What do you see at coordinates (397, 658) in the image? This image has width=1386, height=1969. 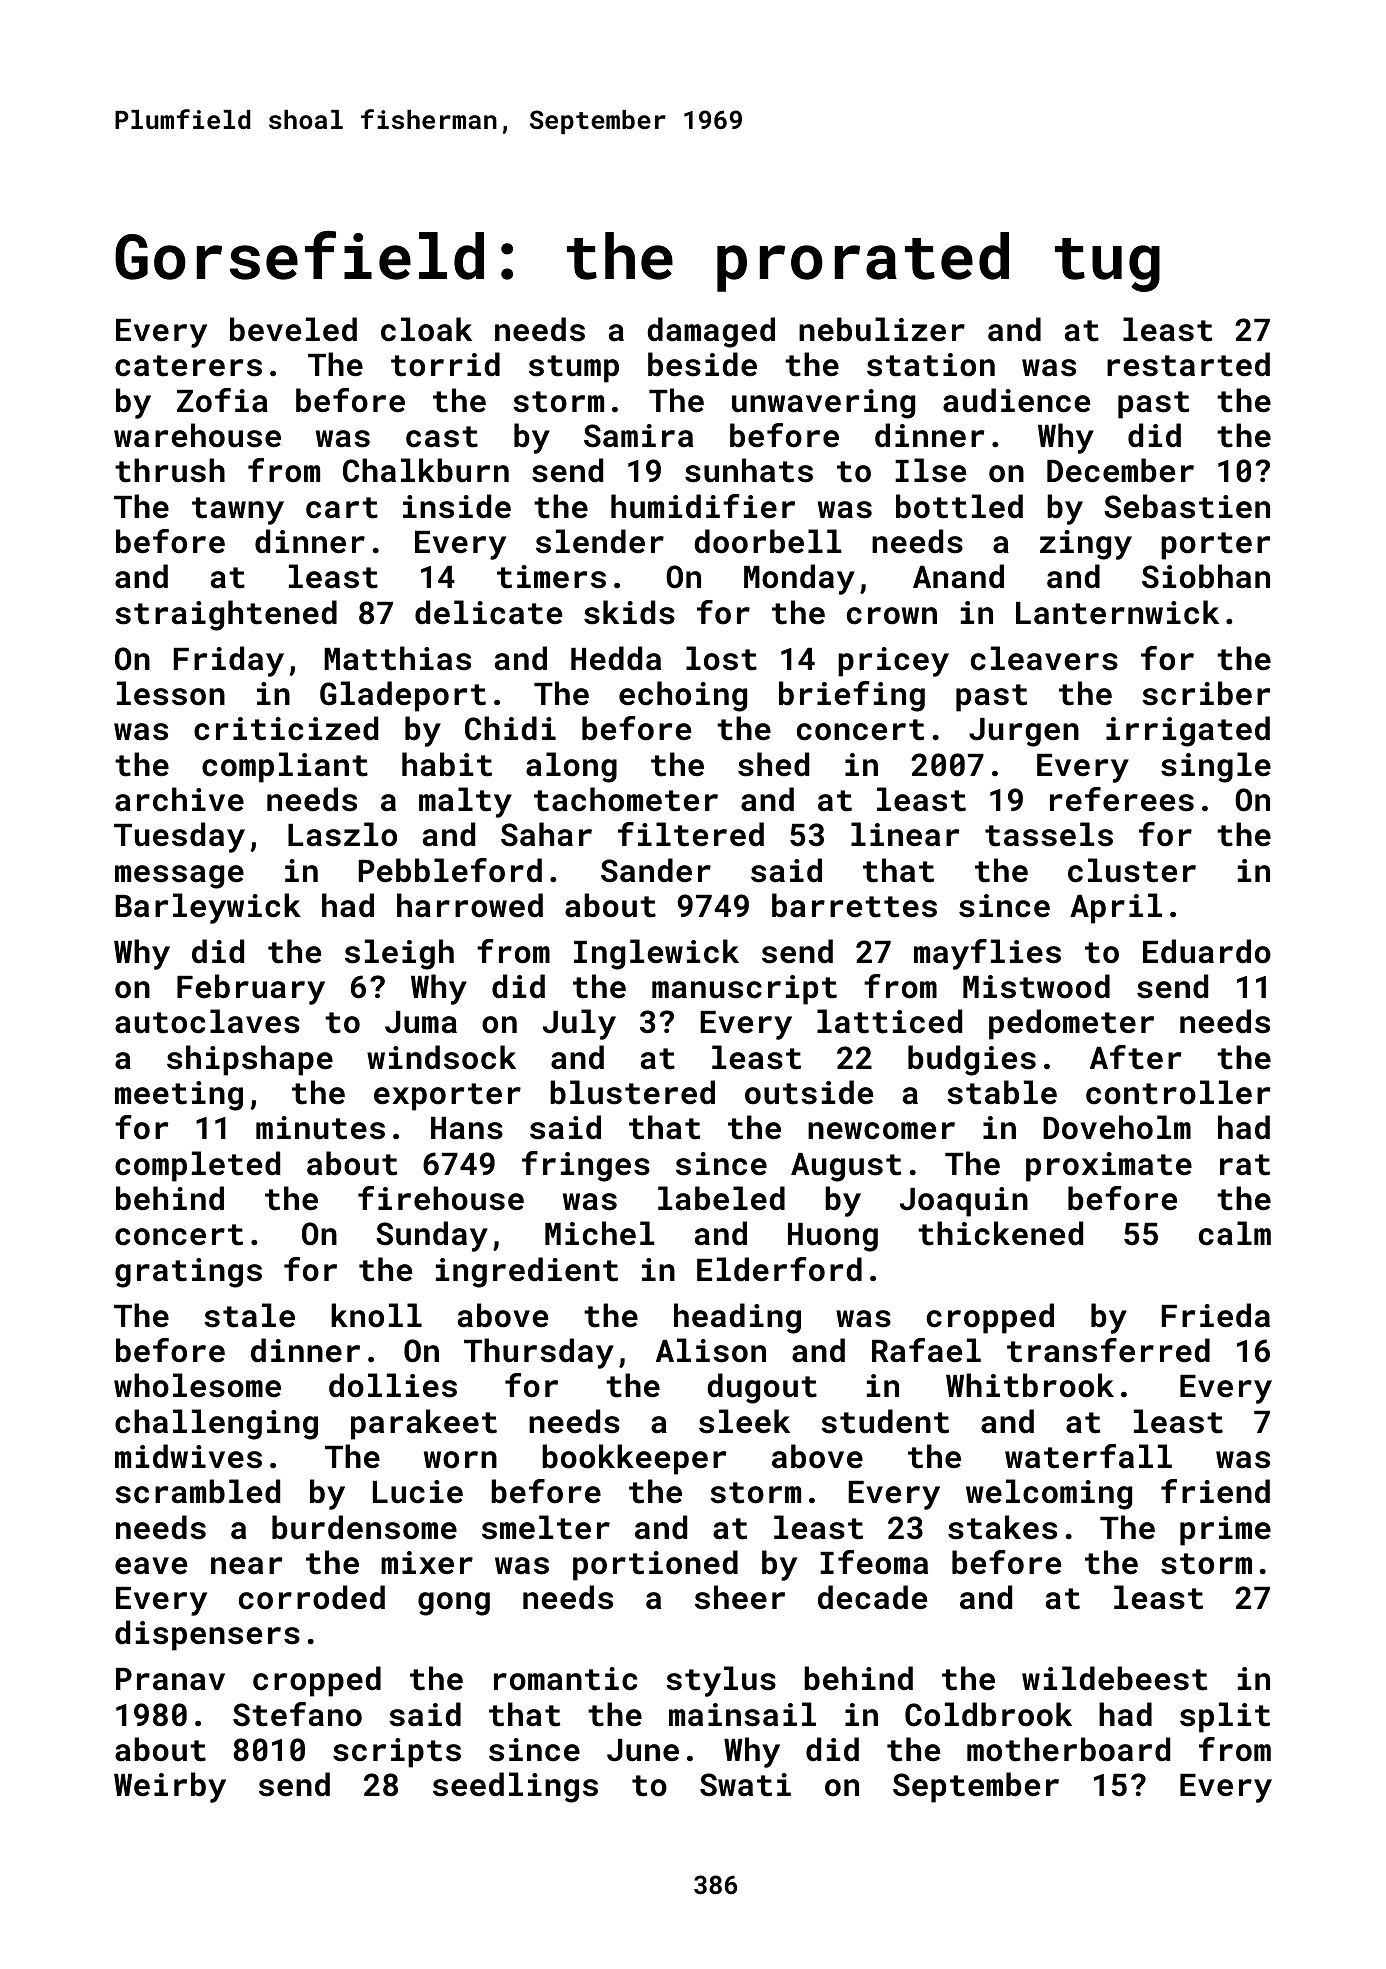 I see `Matthias` at bounding box center [397, 658].
